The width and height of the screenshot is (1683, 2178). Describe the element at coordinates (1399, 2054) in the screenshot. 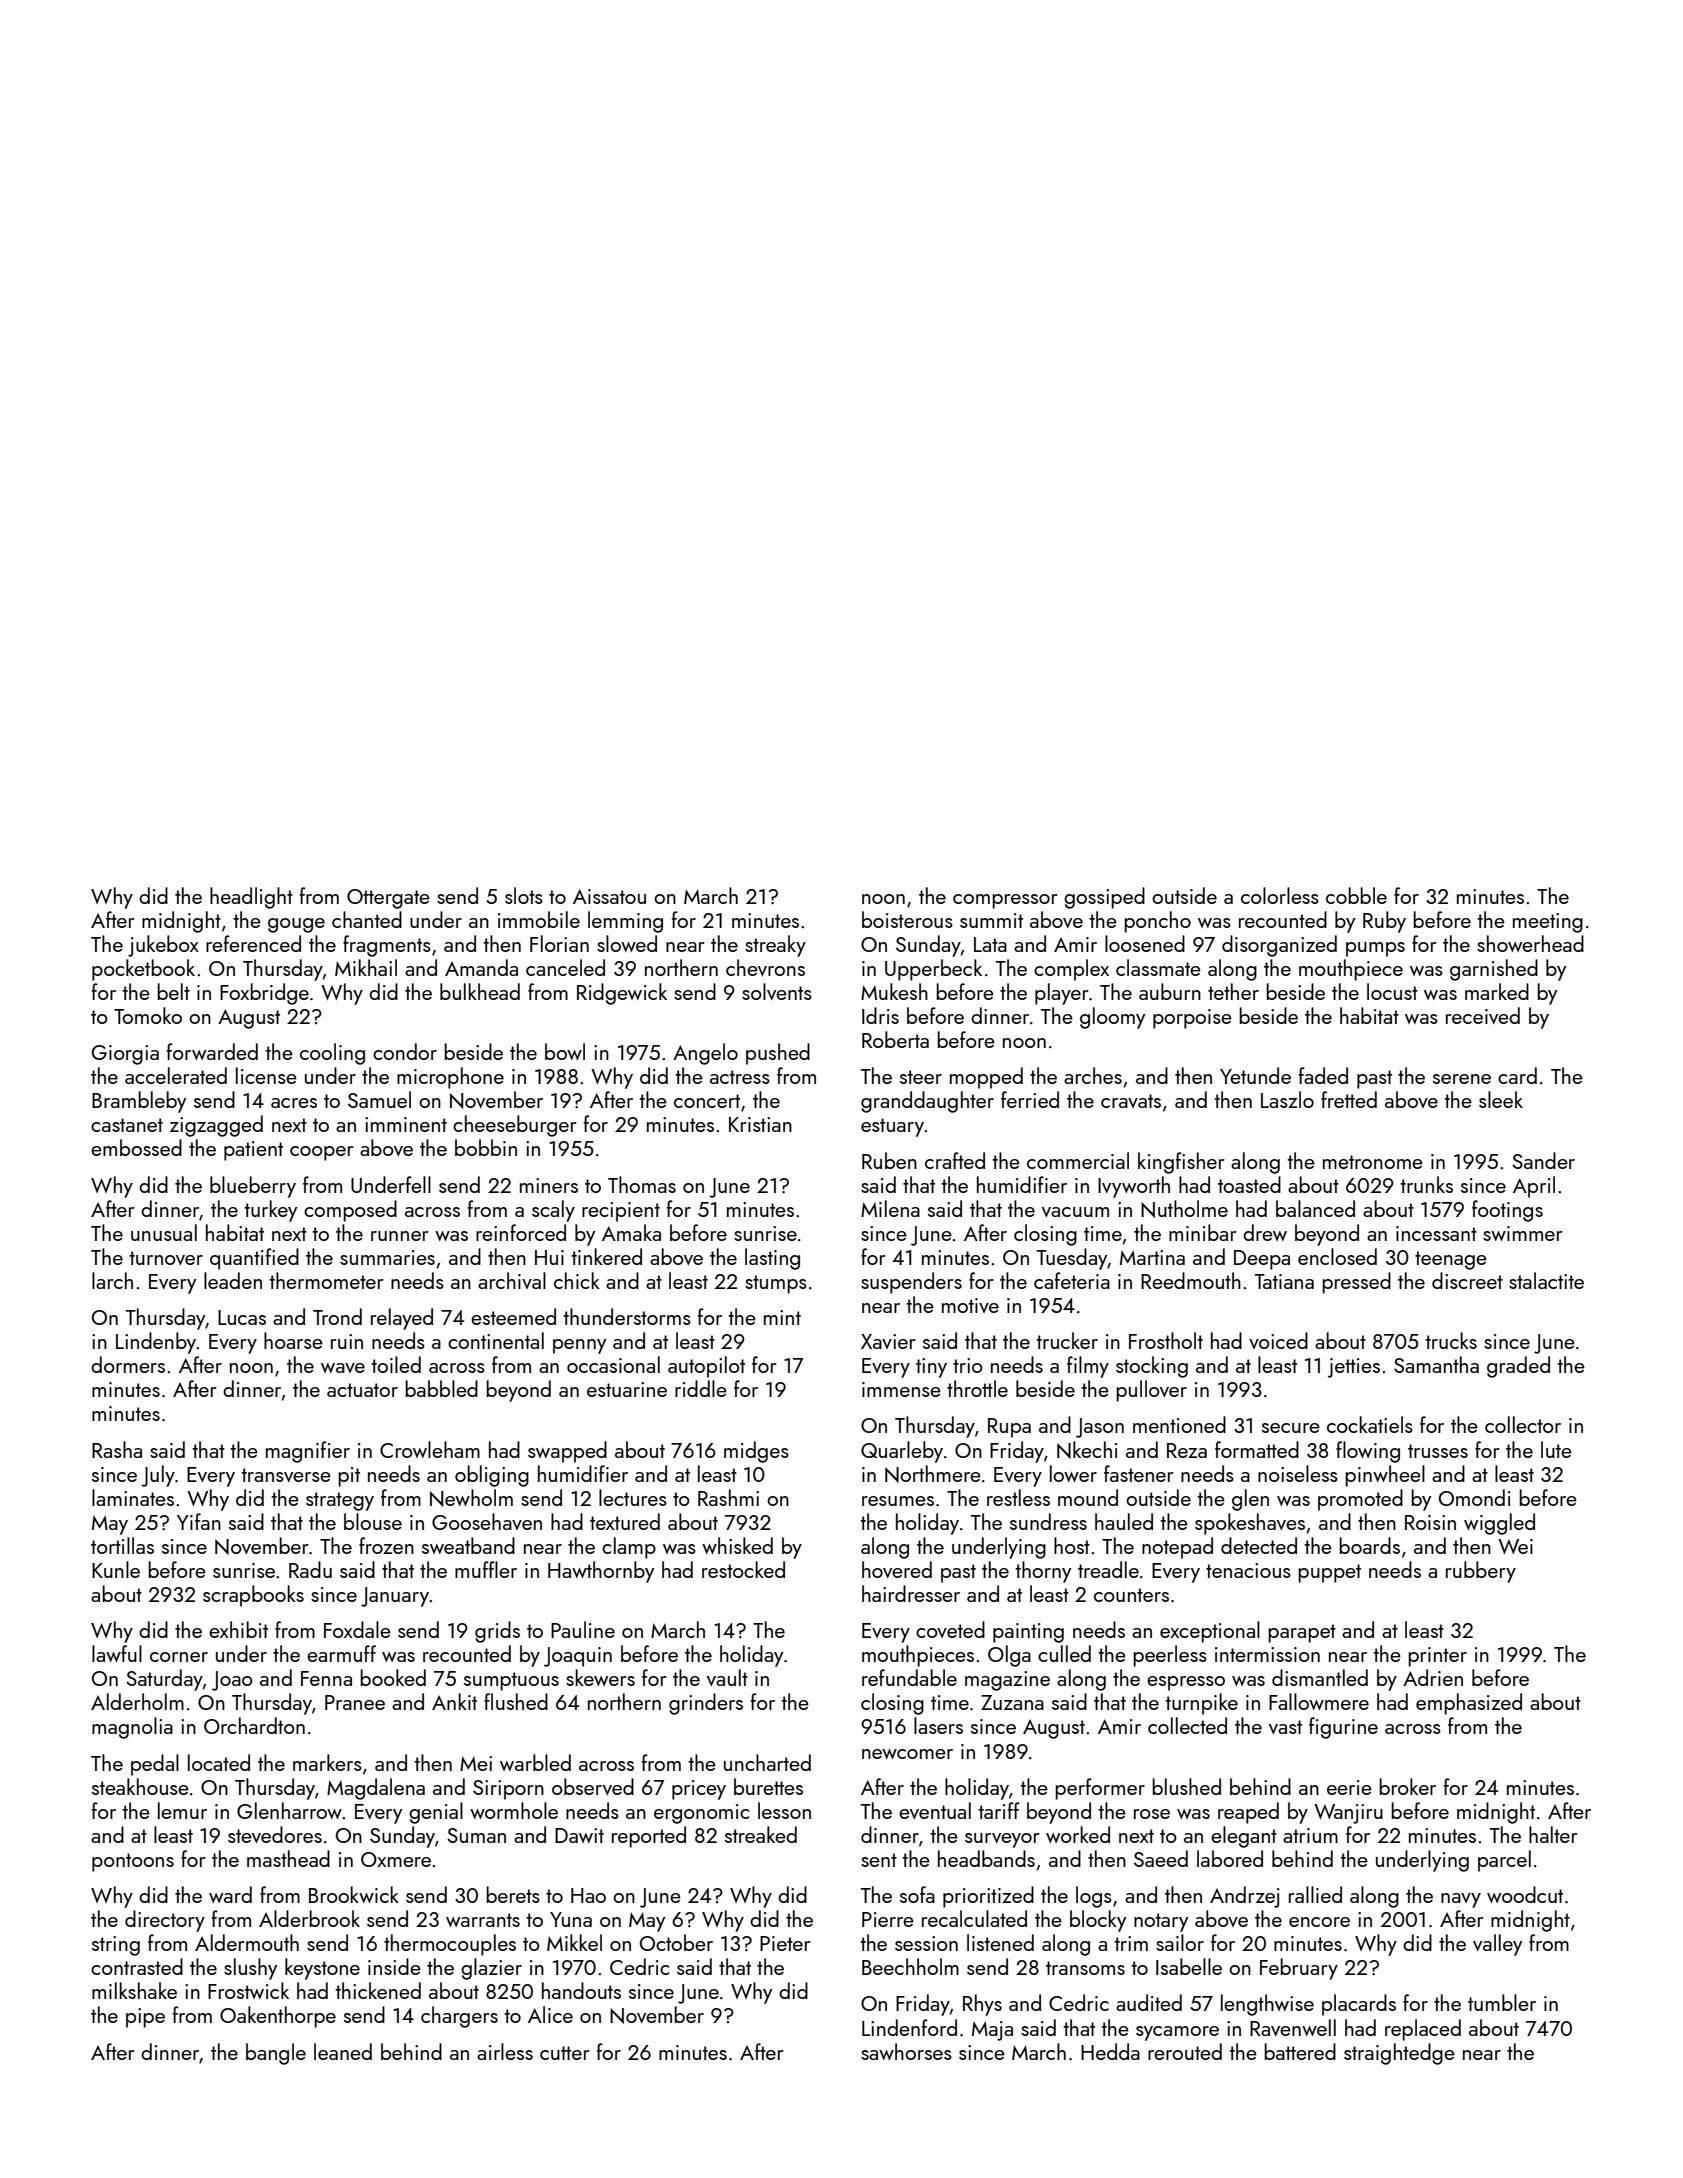

I see `straightedge` at that location.
